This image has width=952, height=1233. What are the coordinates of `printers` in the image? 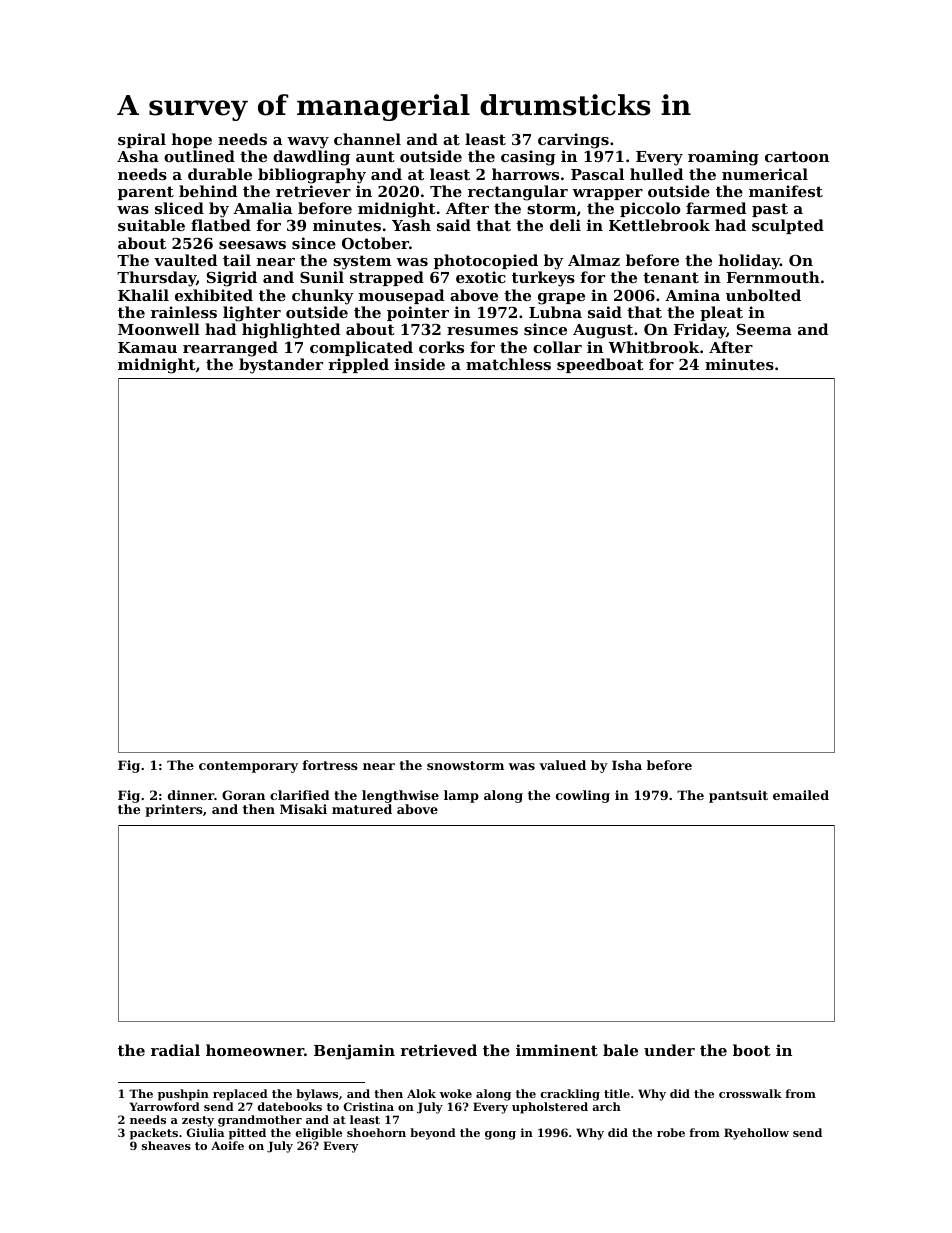 It's located at (174, 810).
